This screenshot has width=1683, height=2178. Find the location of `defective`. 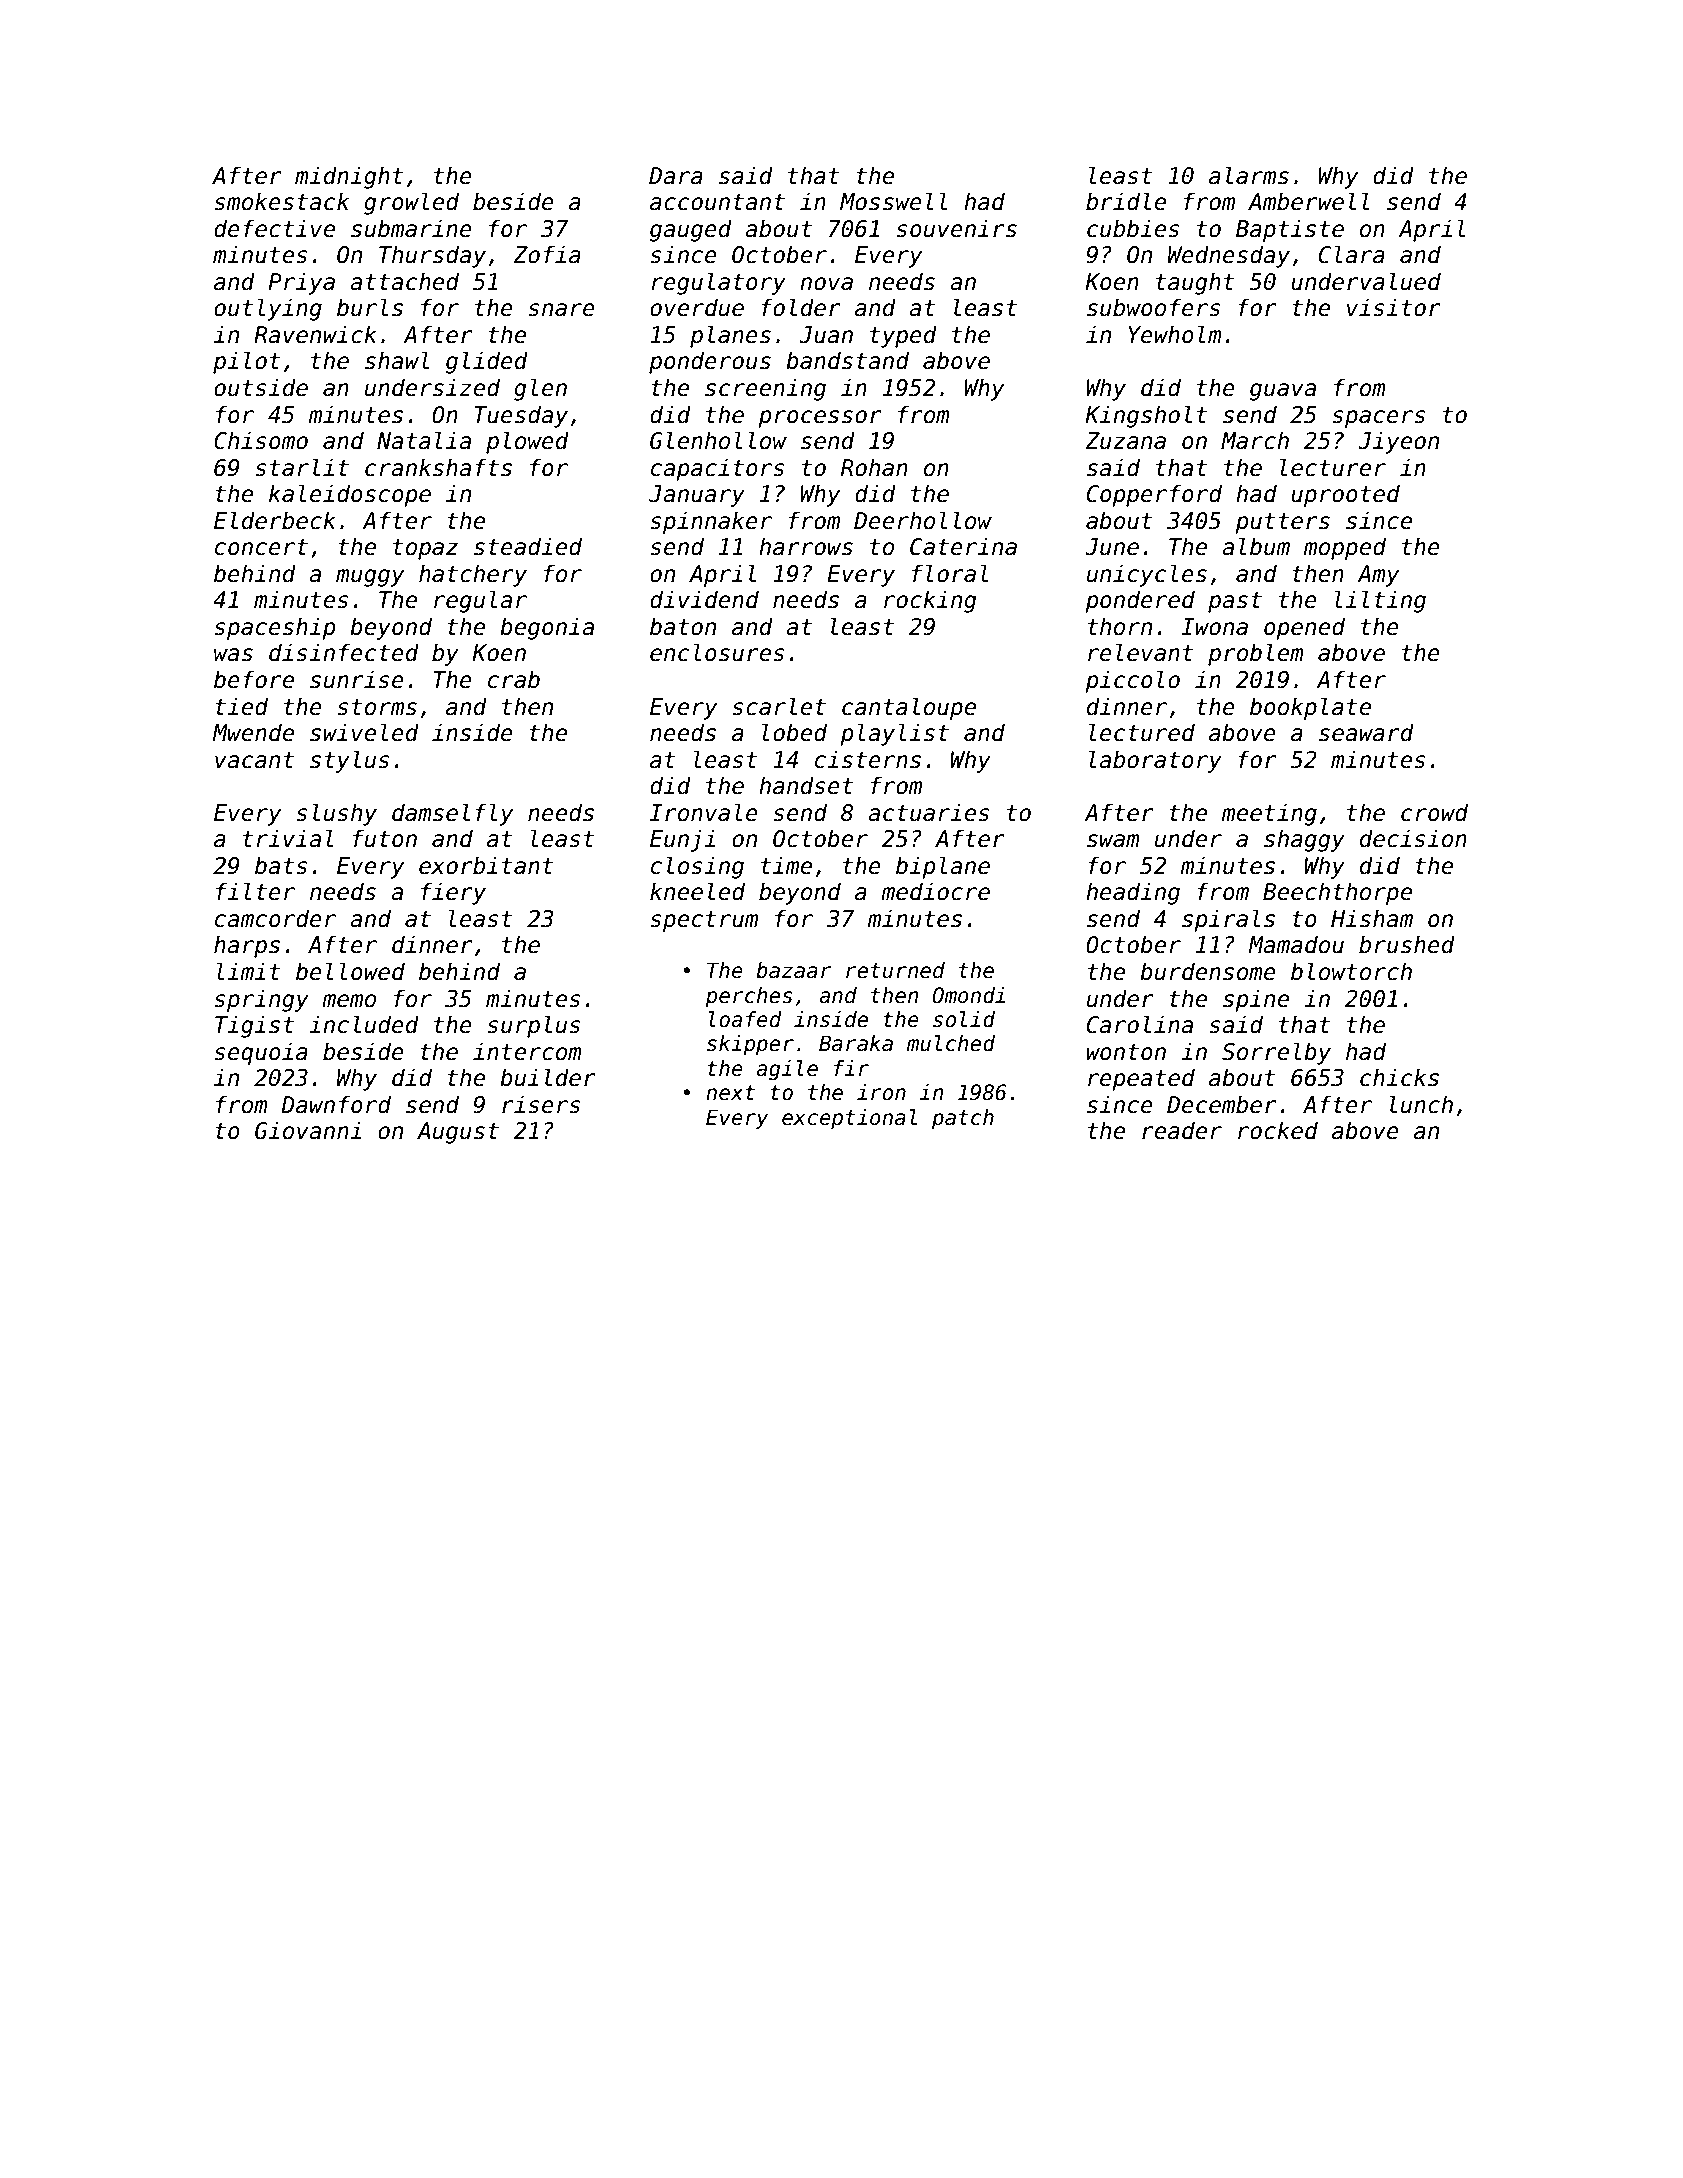

defective is located at coordinates (274, 228).
